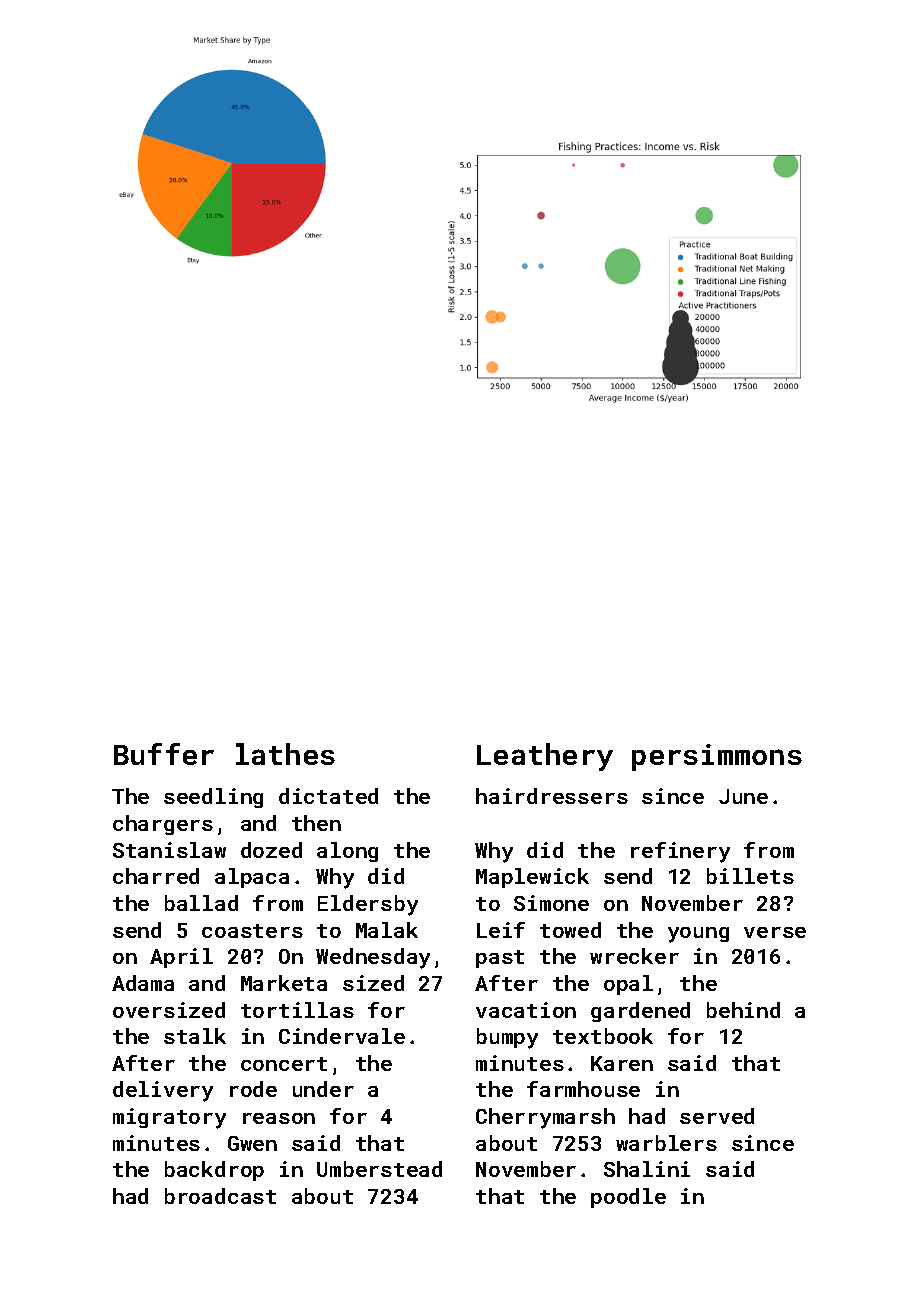  I want to click on Leathery, so click(545, 757).
